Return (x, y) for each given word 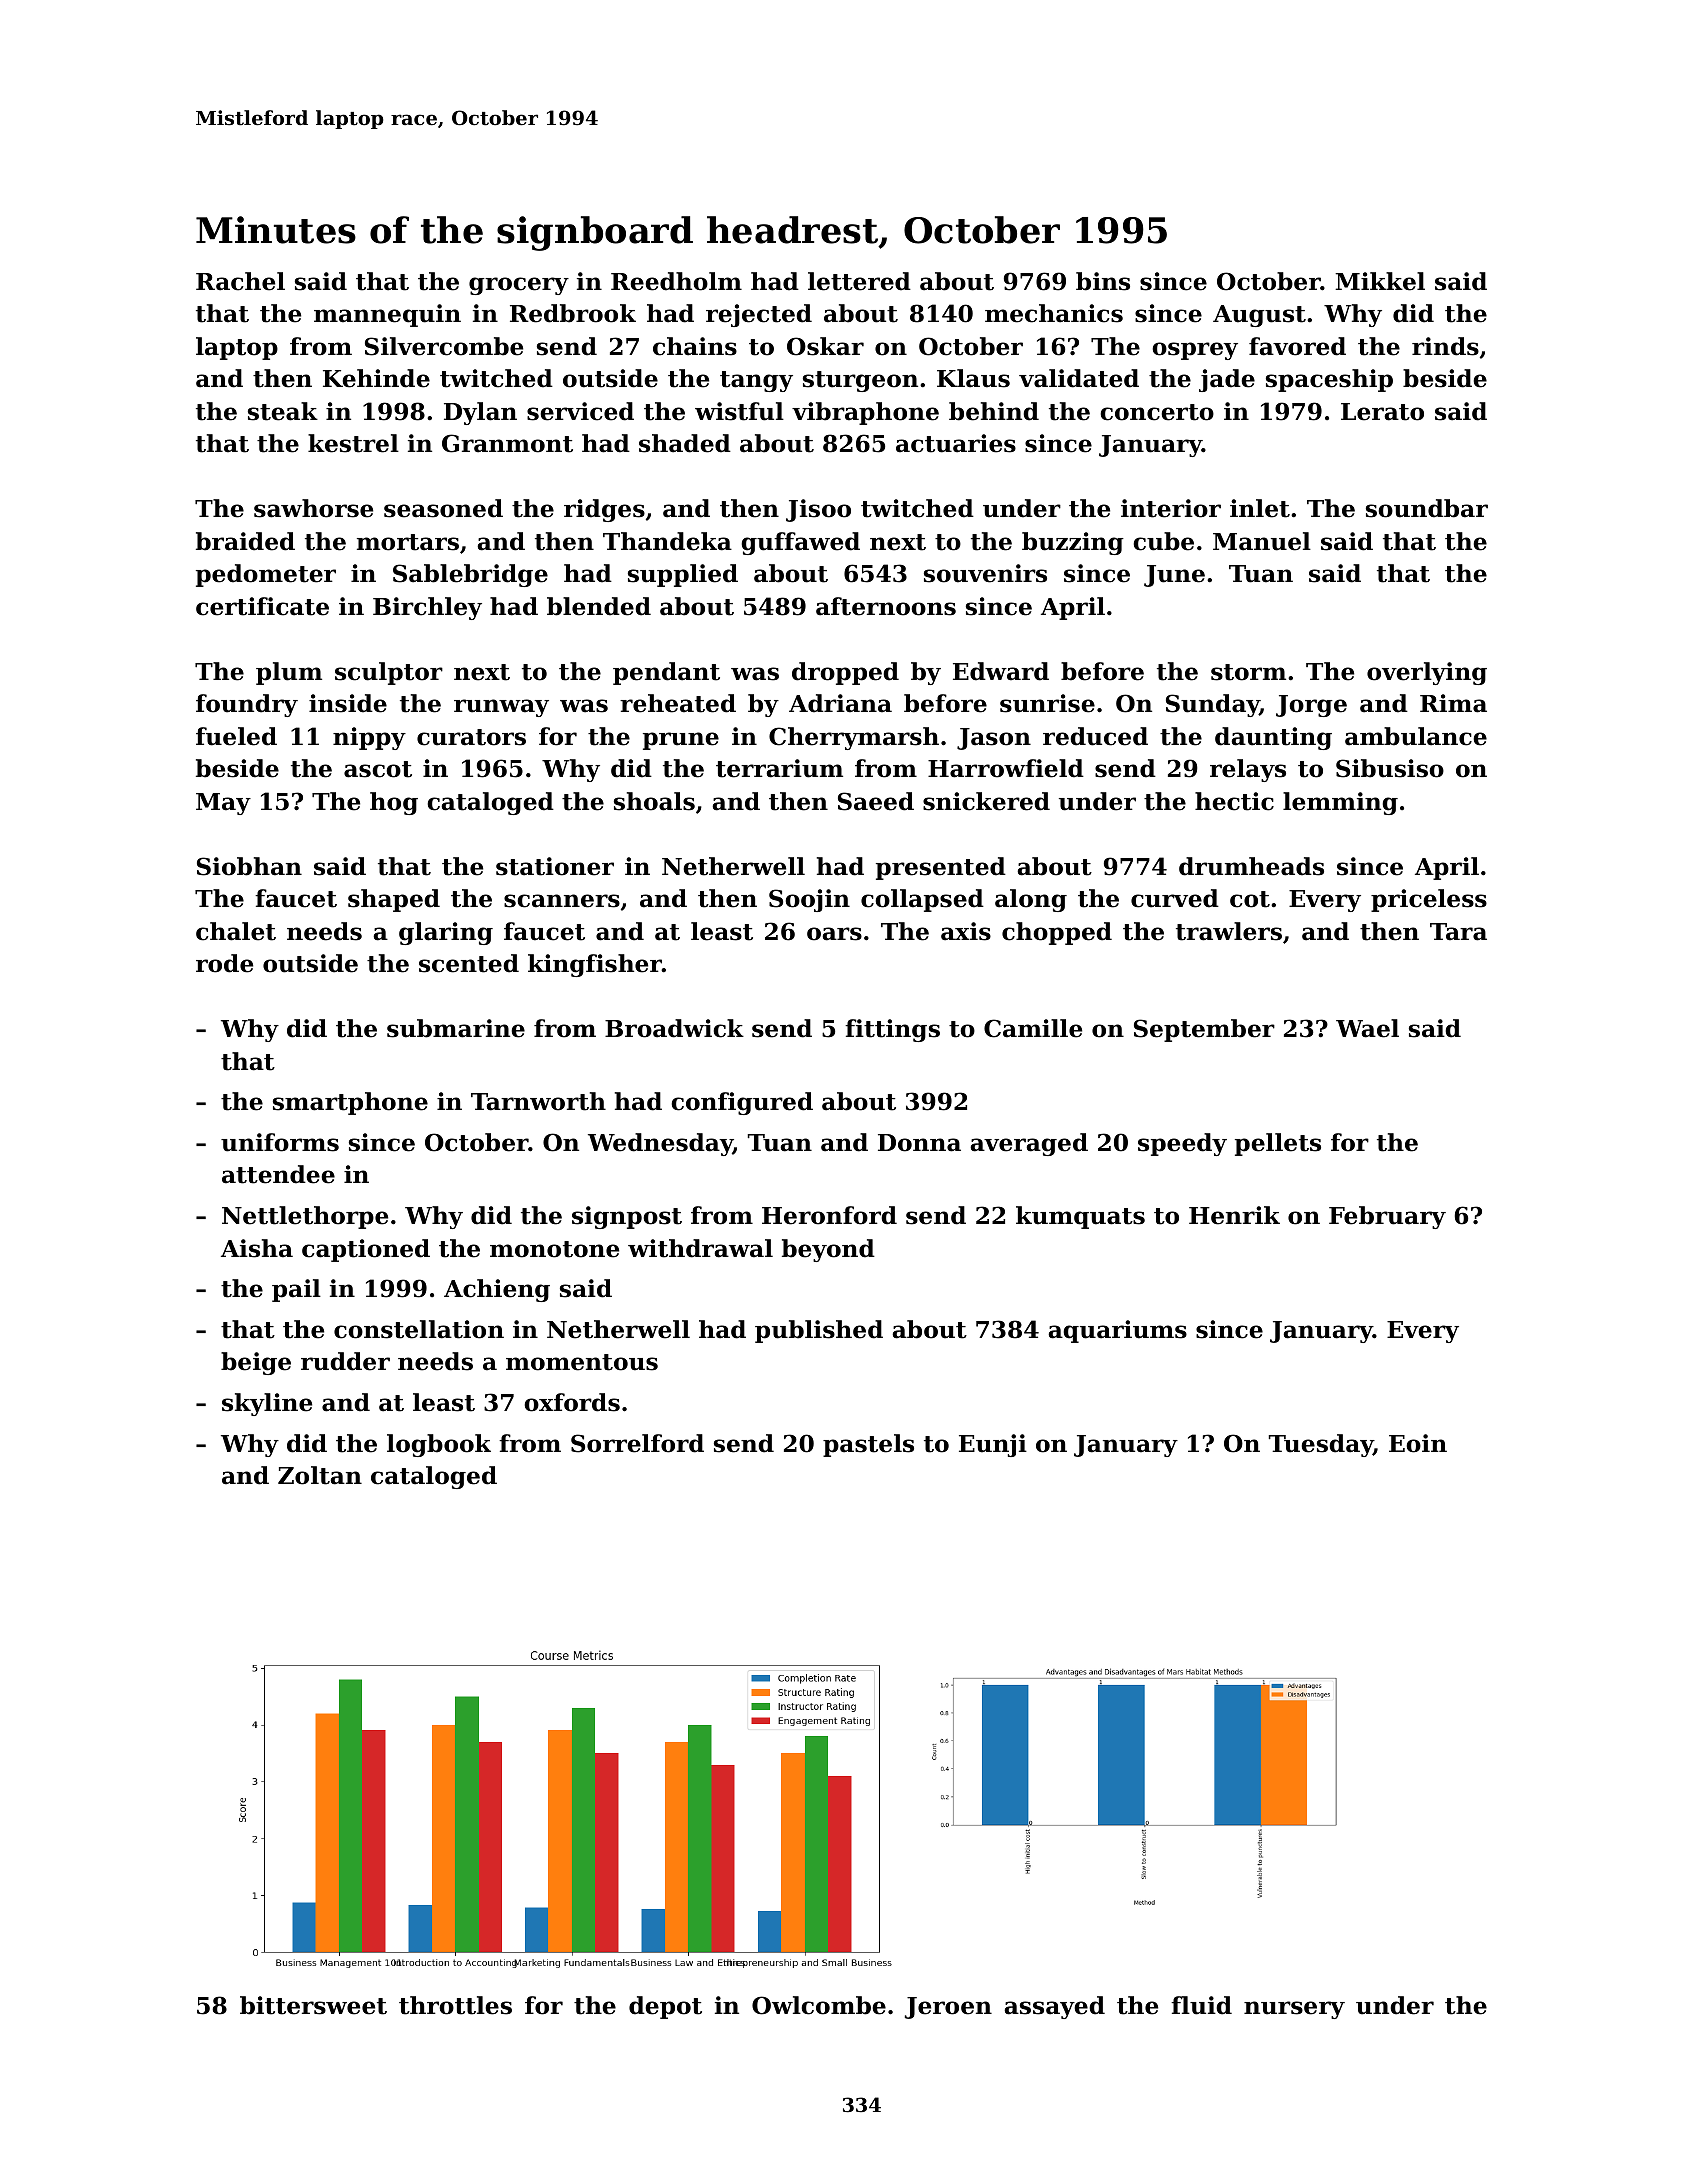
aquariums (1117, 1331)
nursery (1294, 2010)
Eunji (993, 1445)
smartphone (350, 1103)
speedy (1182, 1144)
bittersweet (313, 2005)
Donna (919, 1143)
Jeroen (948, 2008)
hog (394, 803)
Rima (1453, 703)
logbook (439, 1445)
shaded (685, 443)
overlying (1427, 673)
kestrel (353, 443)
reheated (678, 703)
